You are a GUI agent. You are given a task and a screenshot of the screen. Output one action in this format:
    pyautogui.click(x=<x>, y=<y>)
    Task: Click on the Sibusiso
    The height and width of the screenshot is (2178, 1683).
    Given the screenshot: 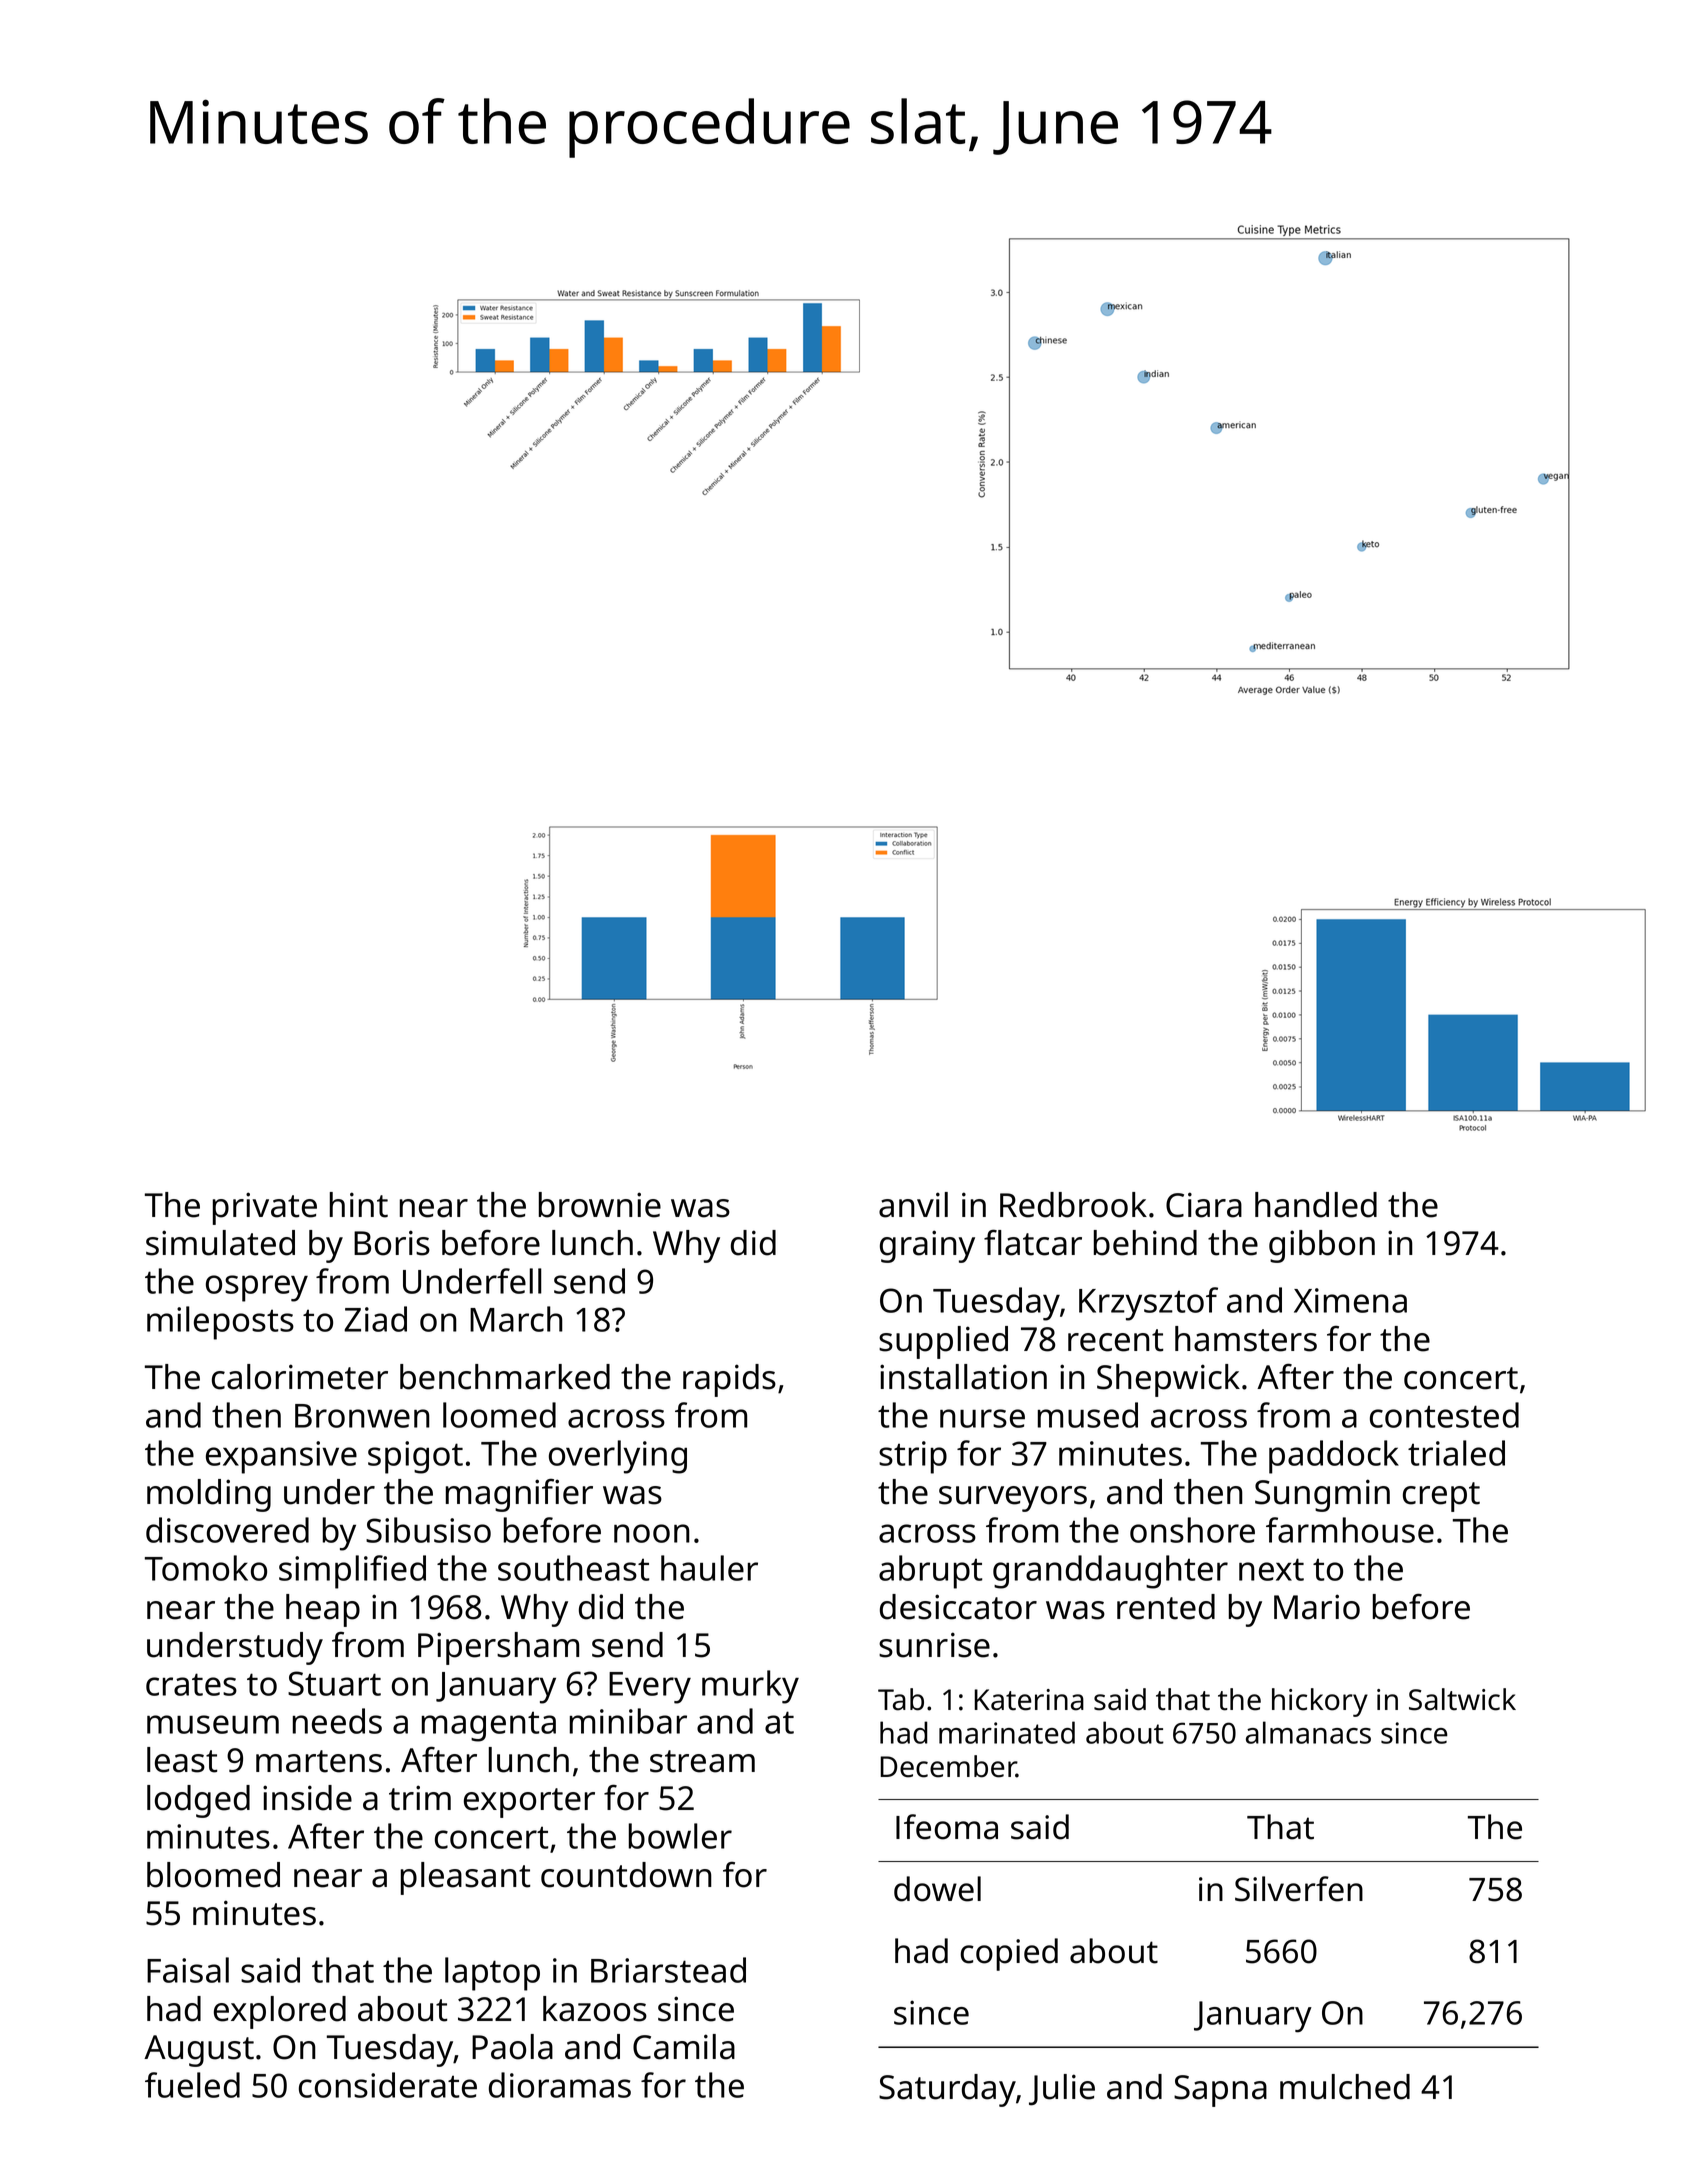 What is the action you would take?
    pyautogui.click(x=428, y=1530)
